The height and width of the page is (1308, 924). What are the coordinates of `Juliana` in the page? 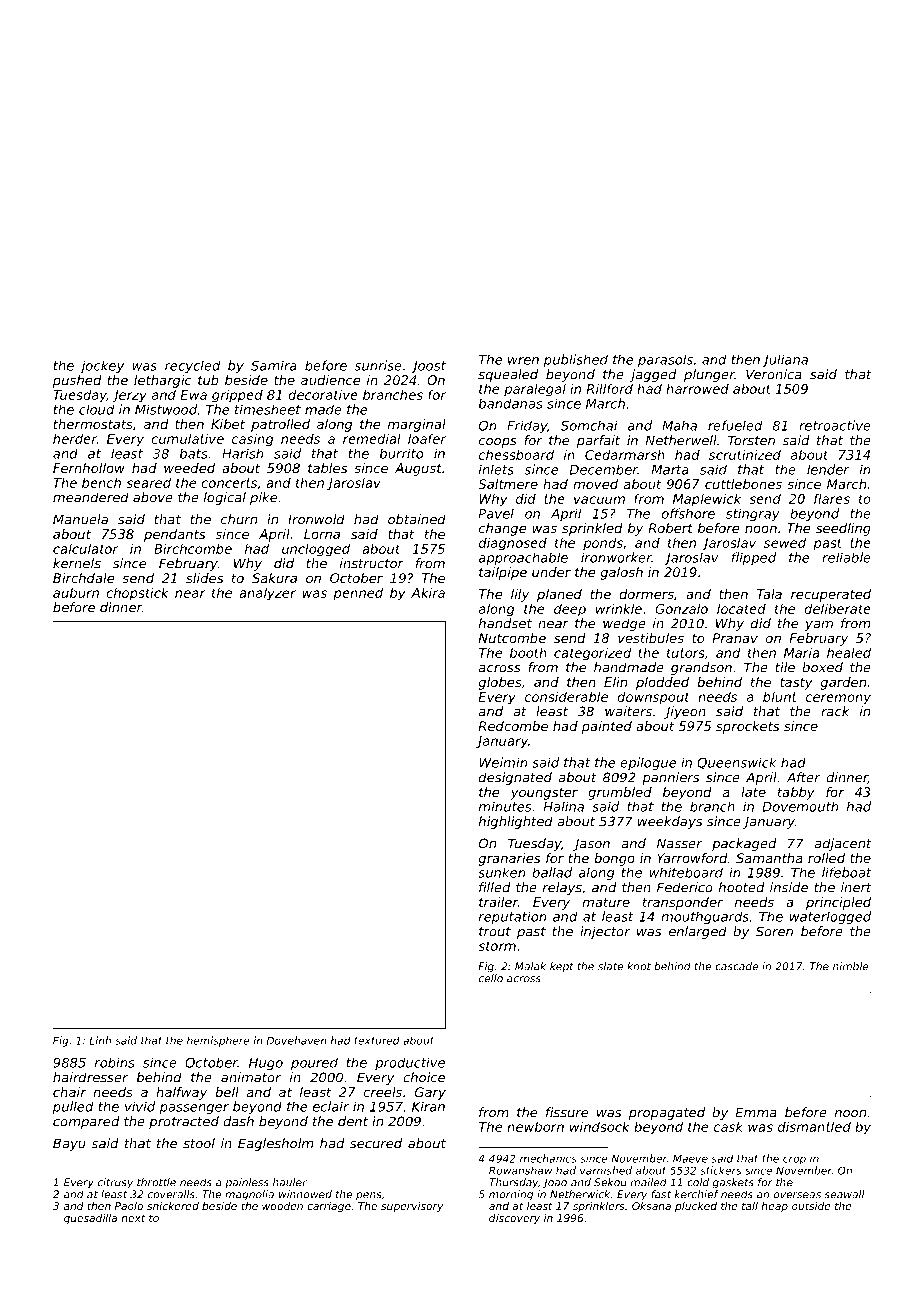 It's located at (785, 360).
